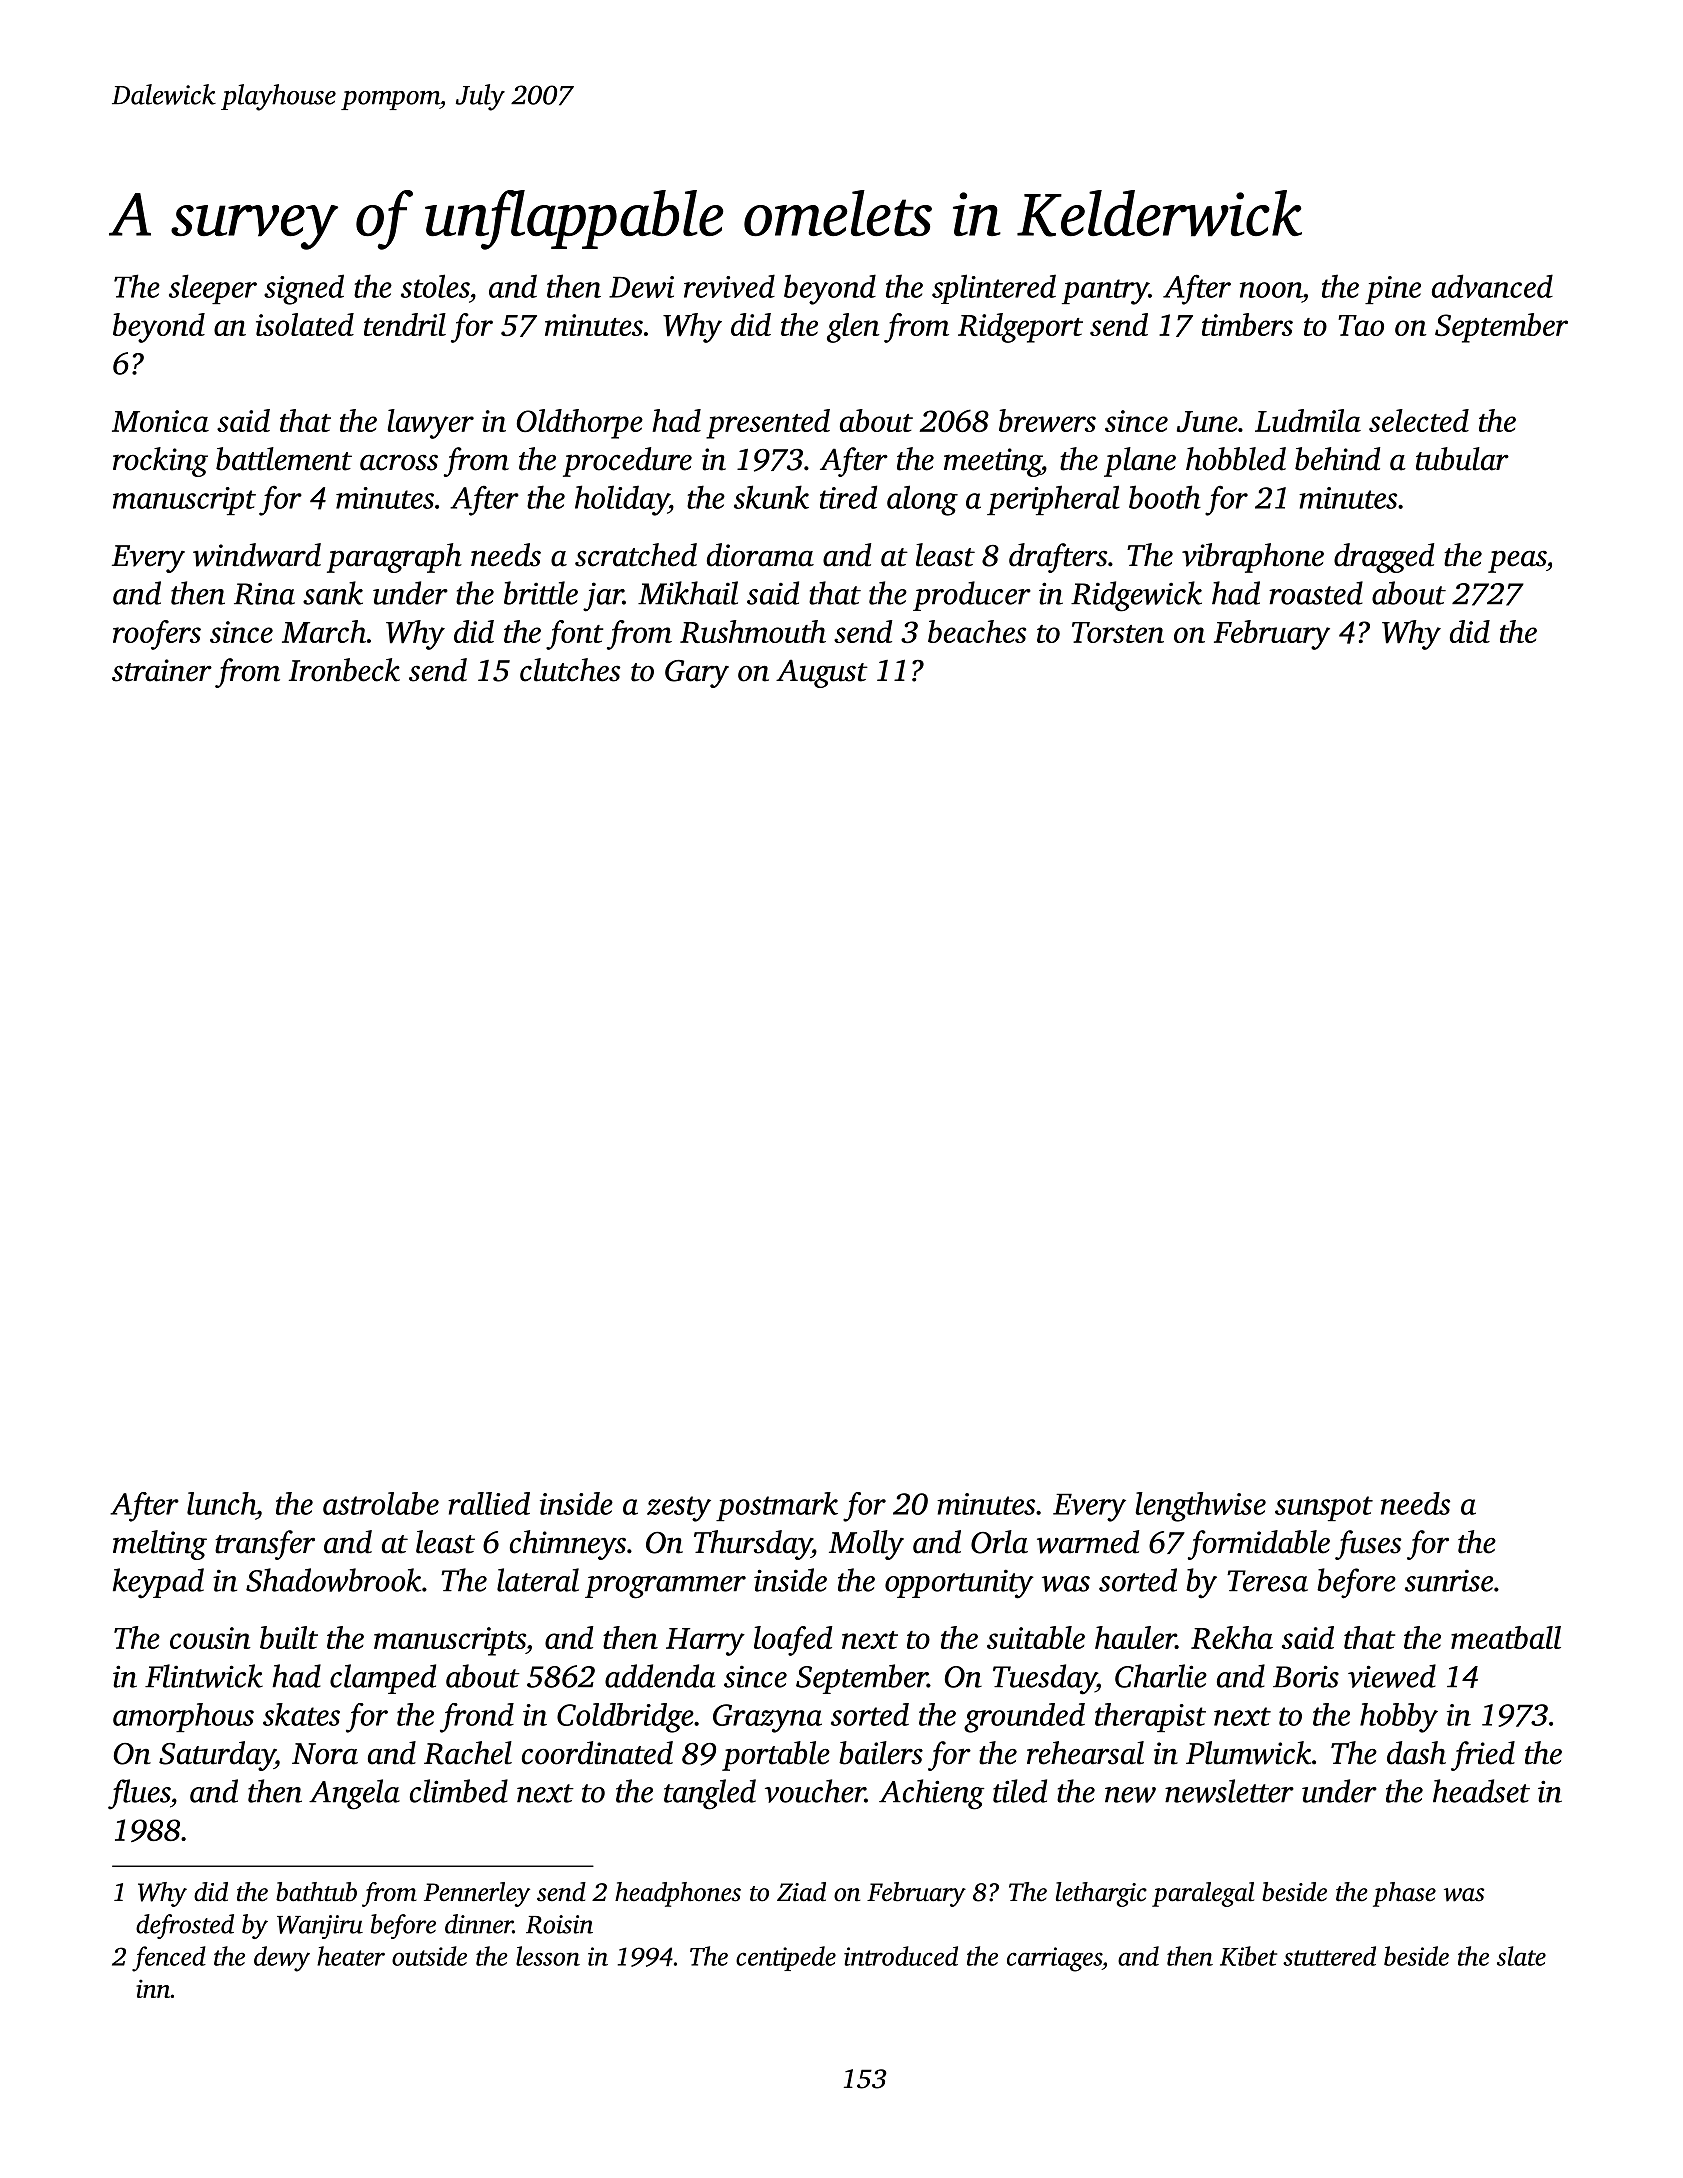 The width and height of the page is (1683, 2178). I want to click on phase, so click(1404, 1894).
